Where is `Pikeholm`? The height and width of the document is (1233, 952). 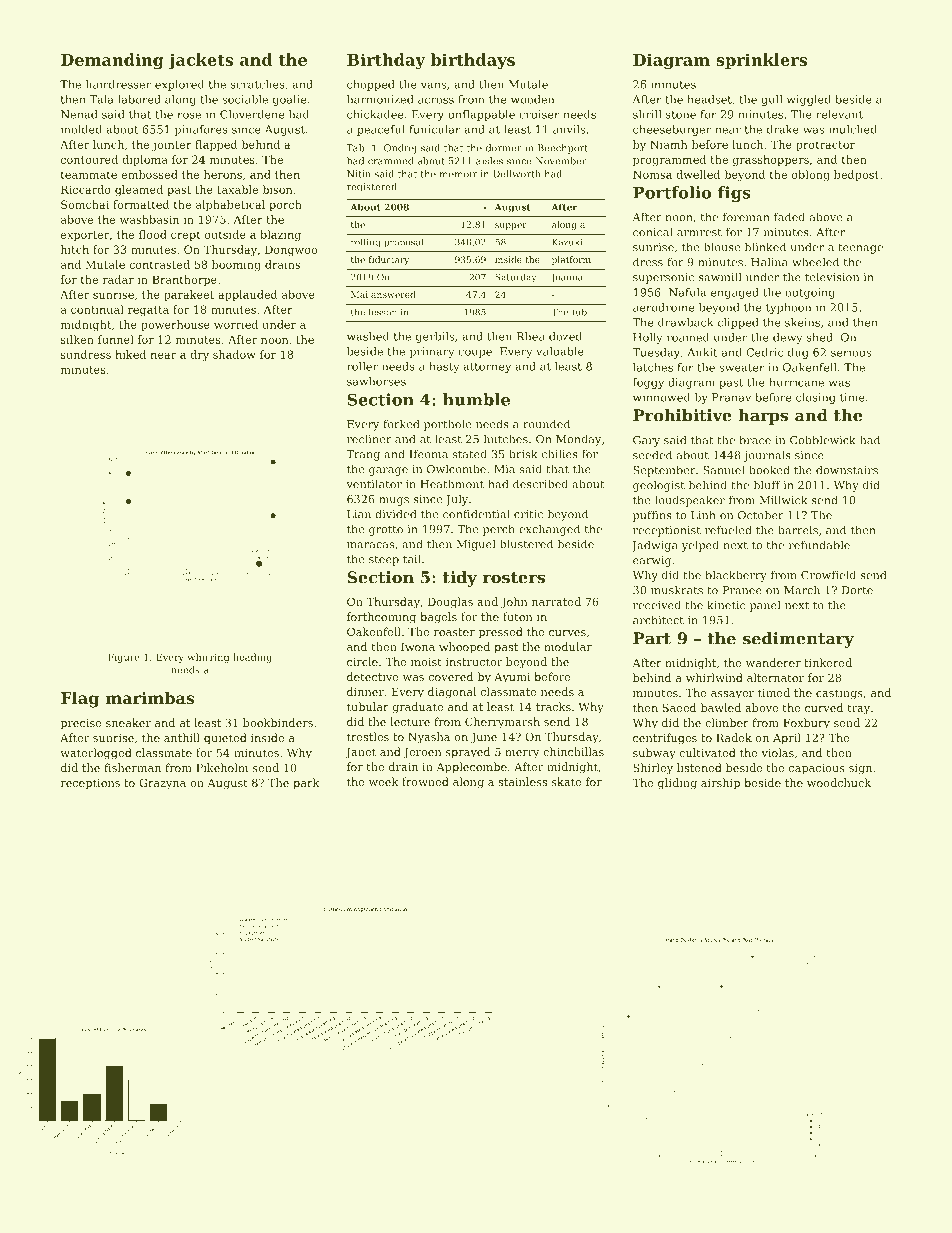
Pikeholm is located at coordinates (222, 767).
